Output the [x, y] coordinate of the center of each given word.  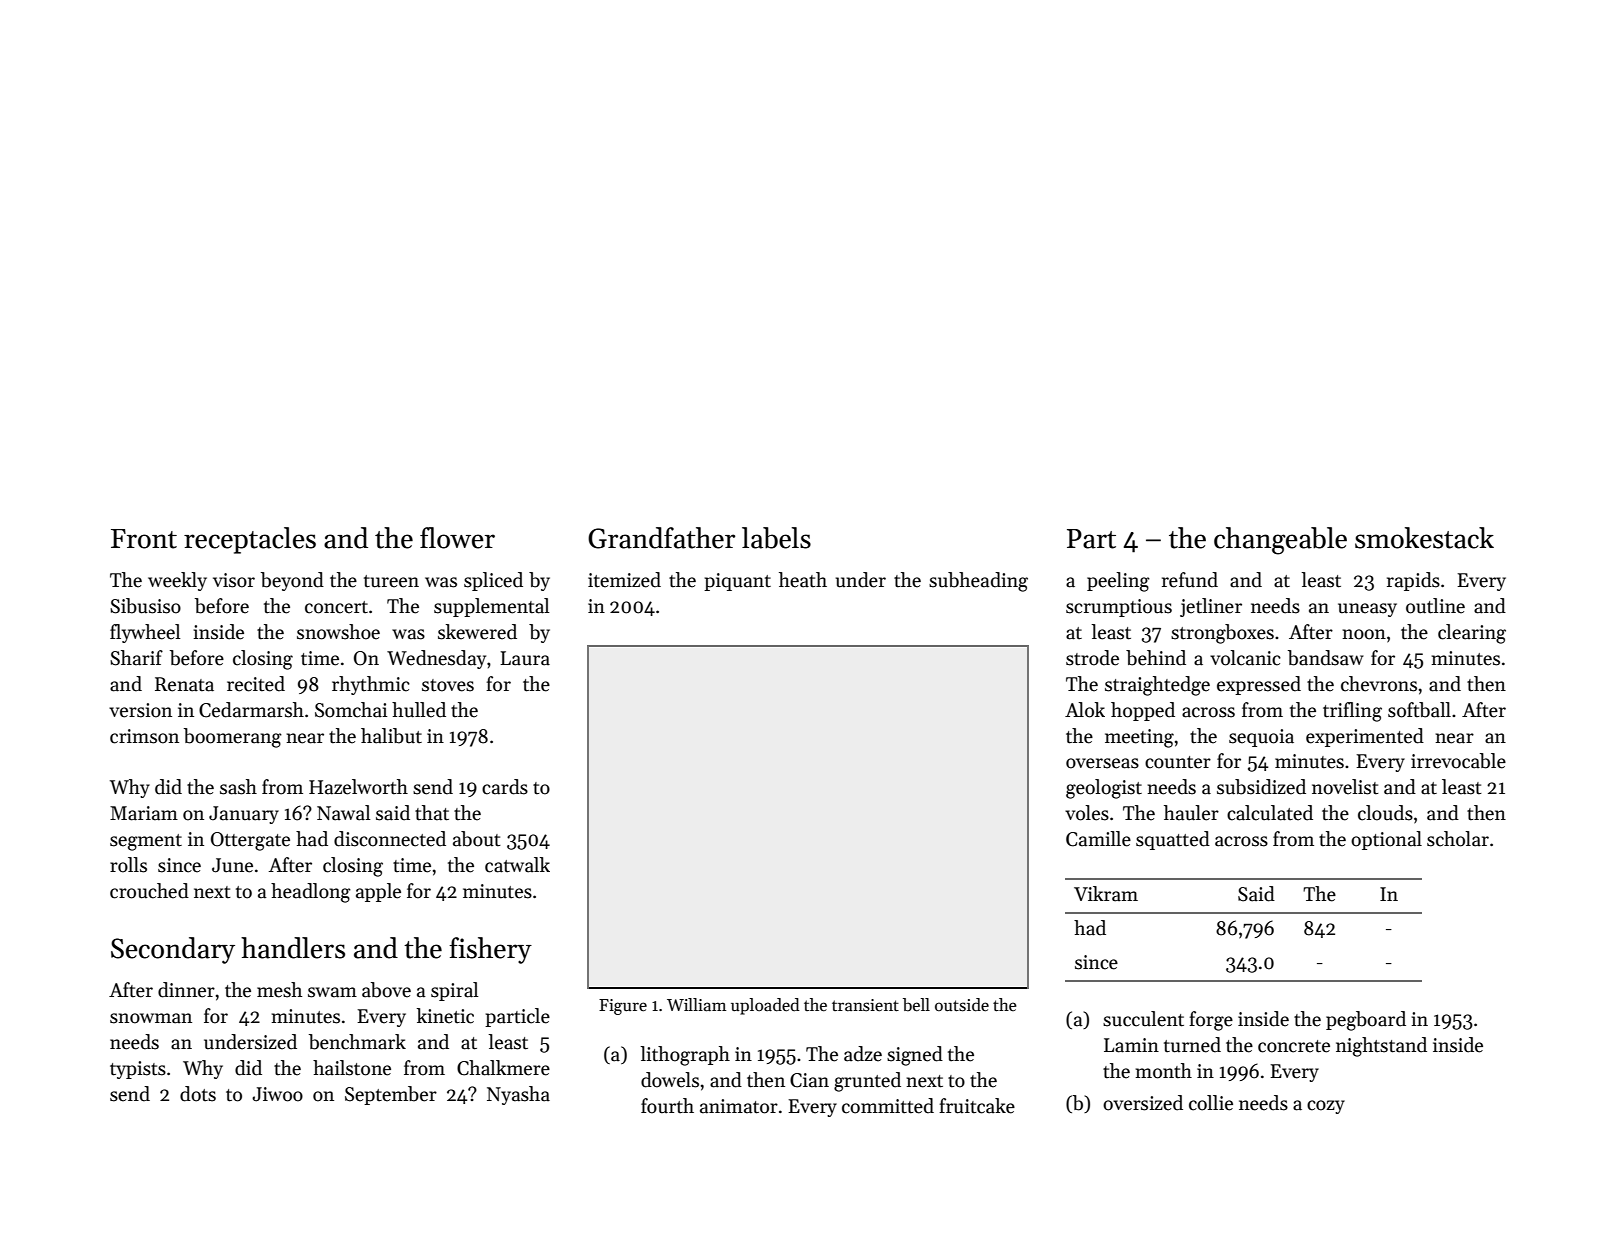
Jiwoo [277, 1094]
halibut [391, 736]
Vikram [1106, 894]
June [232, 865]
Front [144, 539]
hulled [419, 710]
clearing [1472, 634]
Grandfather [661, 538]
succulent [1143, 1019]
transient [865, 1005]
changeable [1280, 541]
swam [332, 992]
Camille [1098, 839]
